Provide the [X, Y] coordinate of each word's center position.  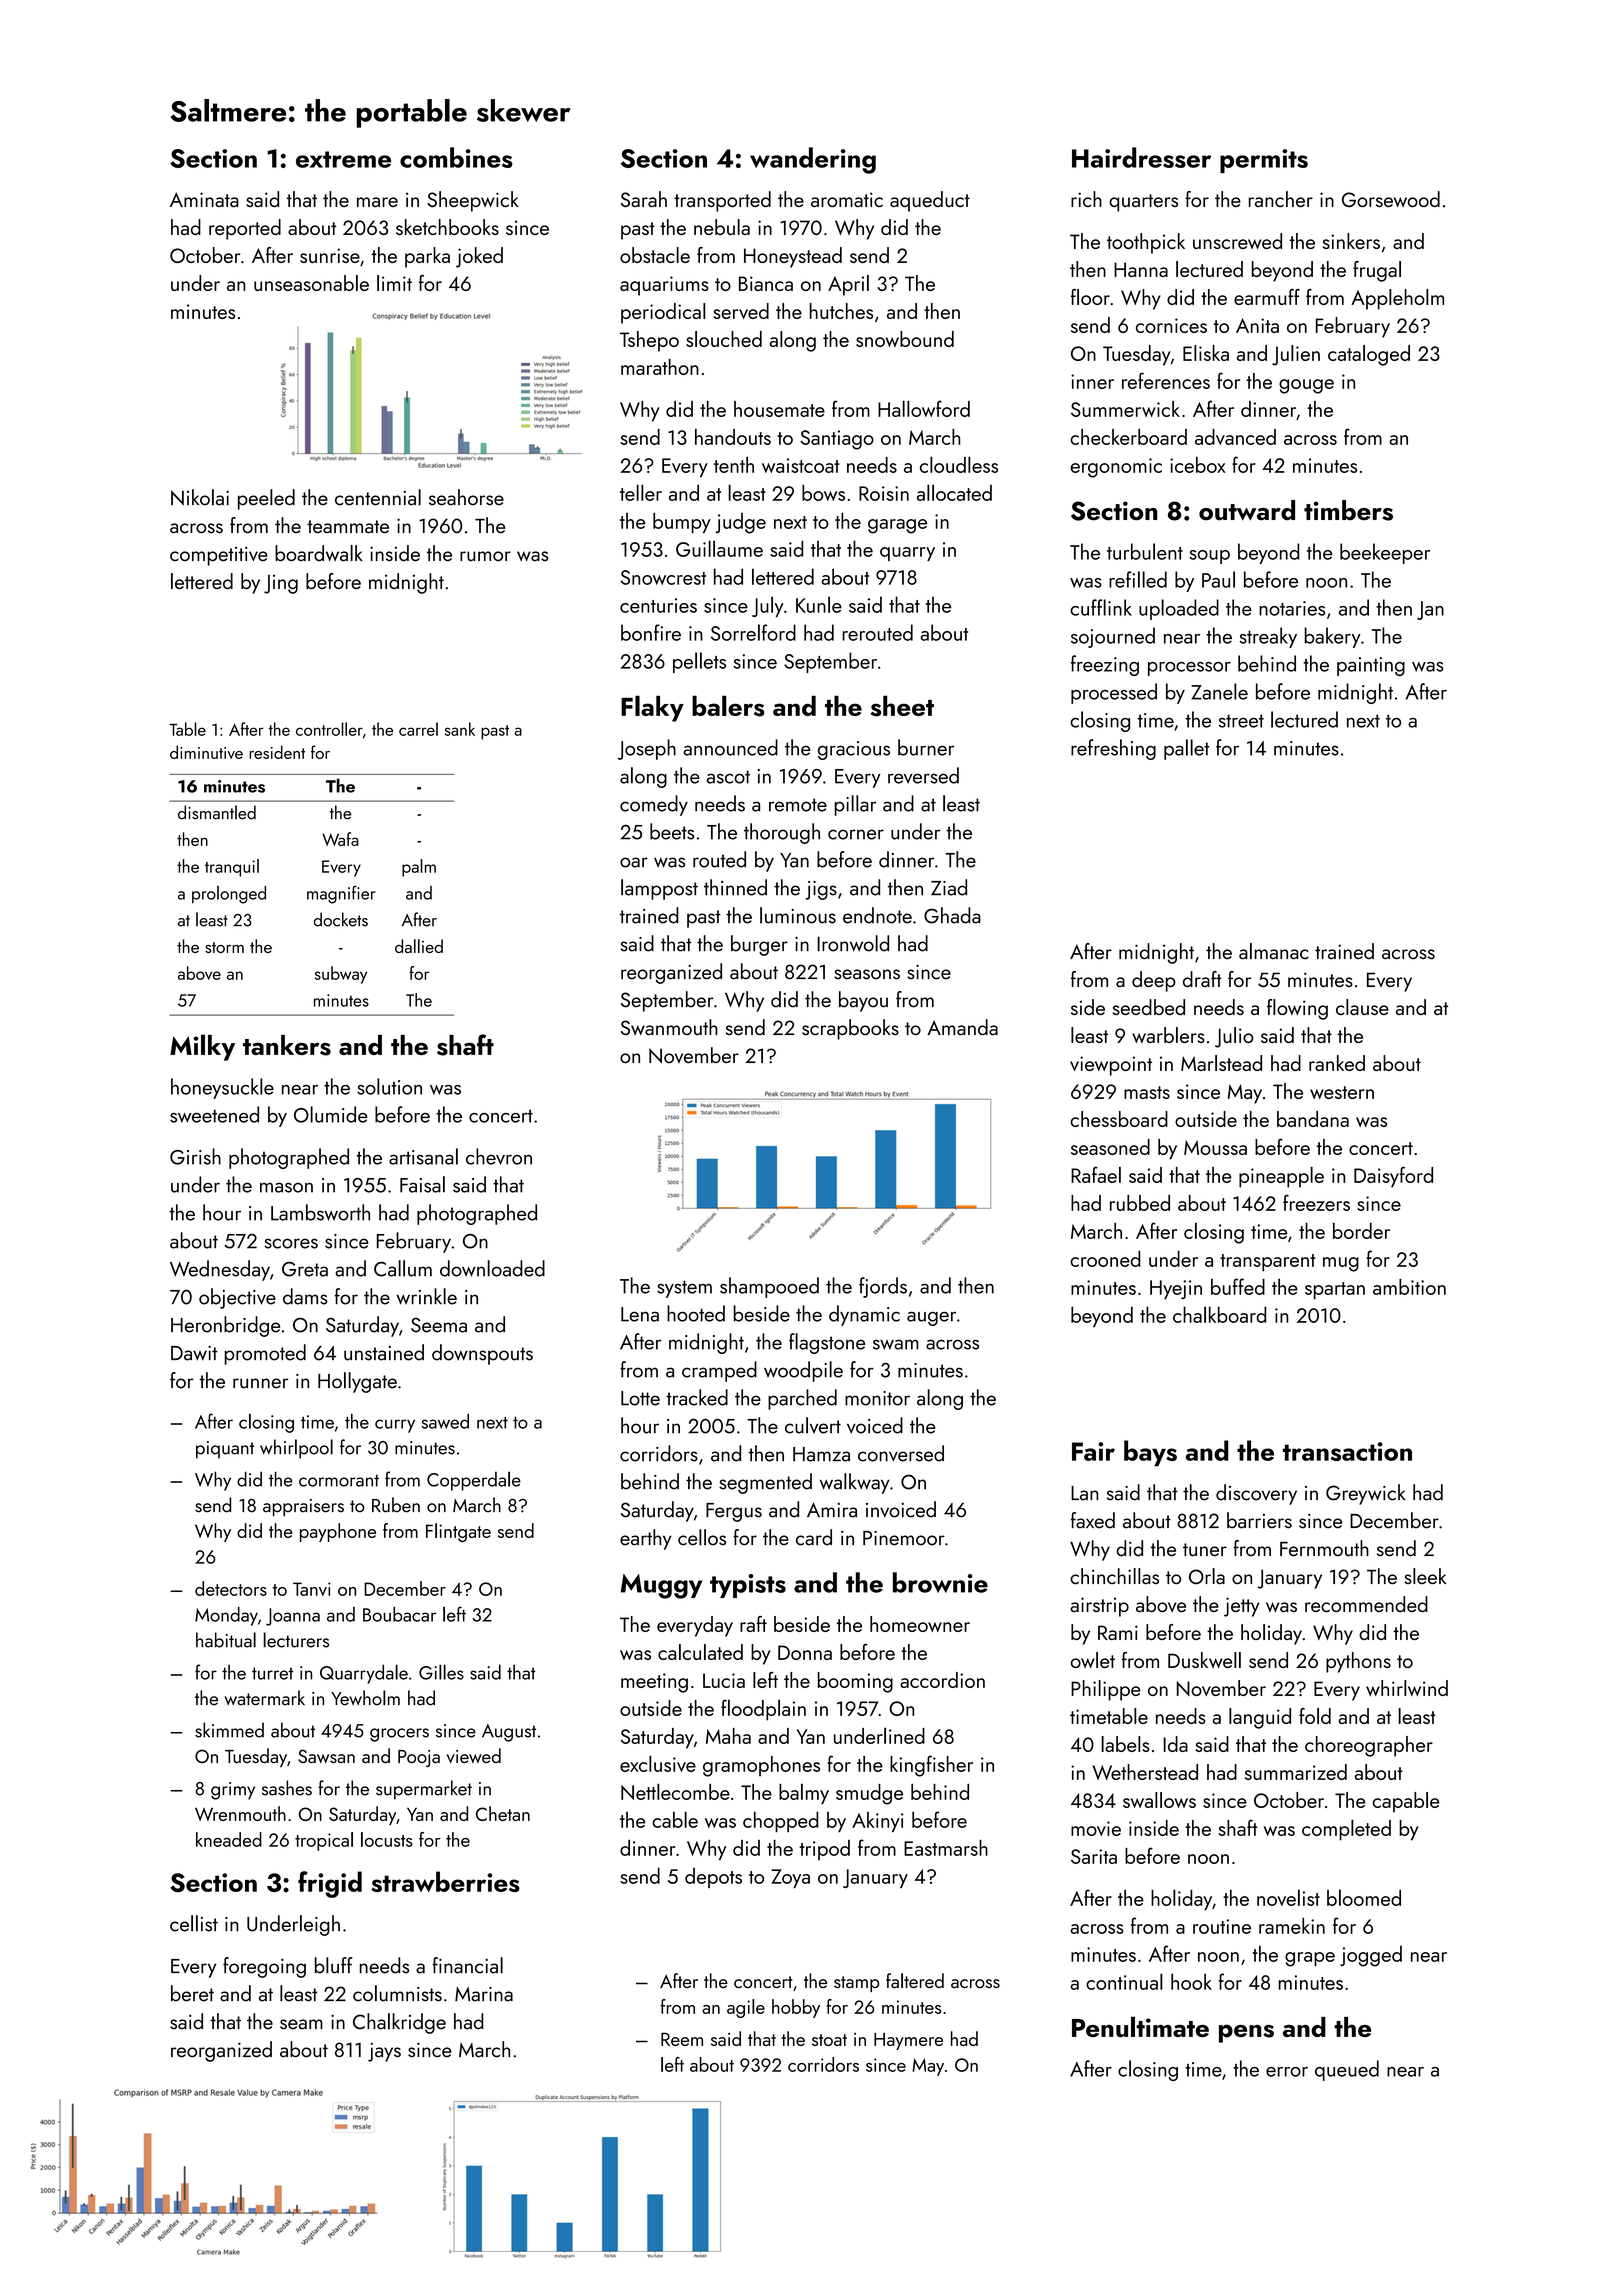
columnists [397, 1993]
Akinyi [878, 1822]
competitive [219, 556]
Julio [1234, 1037]
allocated [954, 492]
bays [1150, 1453]
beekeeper [1385, 553]
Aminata [204, 199]
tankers [287, 1045]
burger [759, 945]
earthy [646, 1539]
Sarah [644, 199]
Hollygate [357, 1382]
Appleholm [1397, 299]
